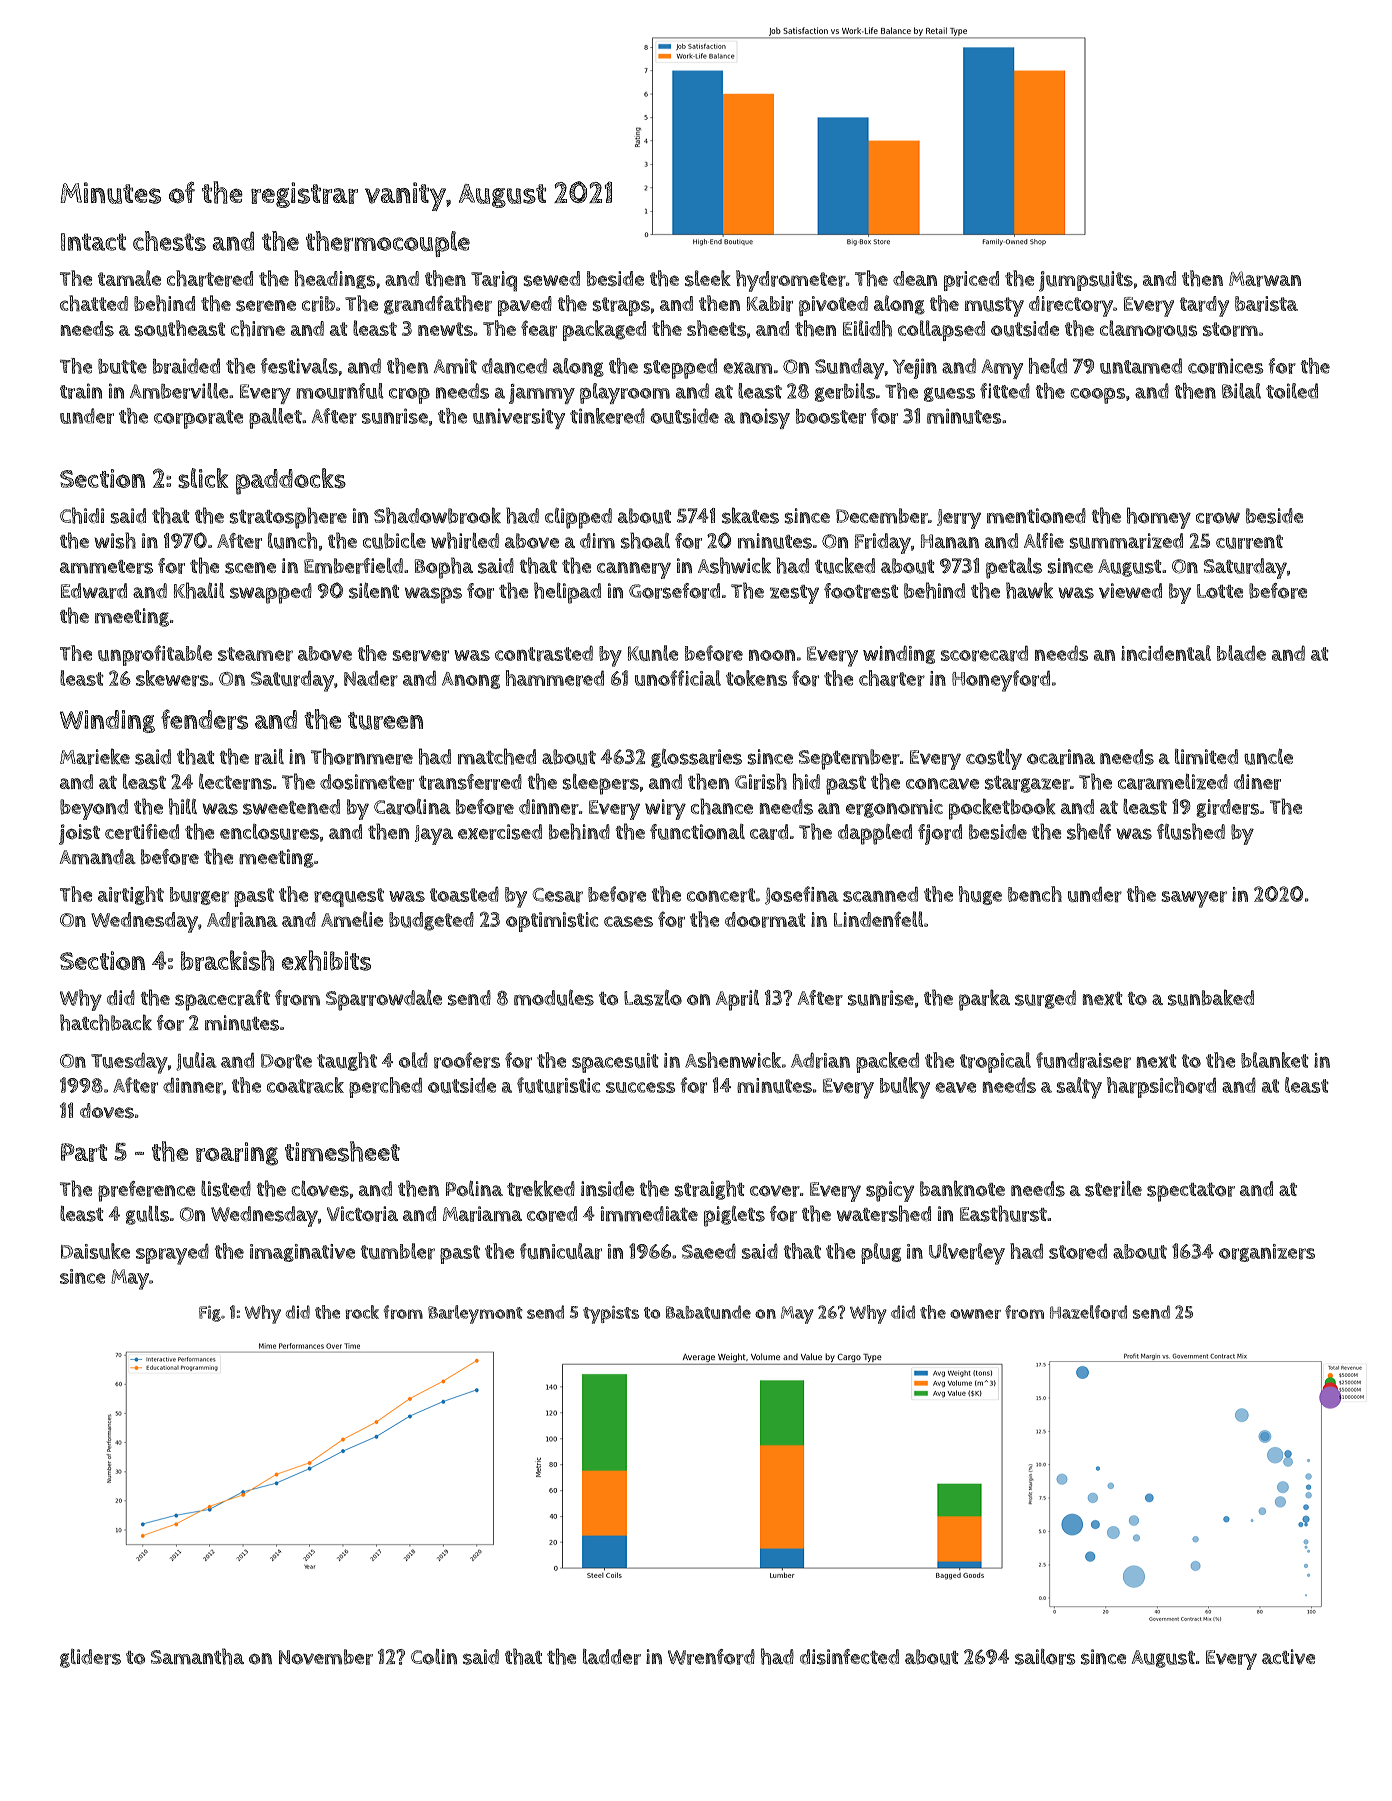  Describe the element at coordinates (984, 1000) in the image. I see `parka` at that location.
